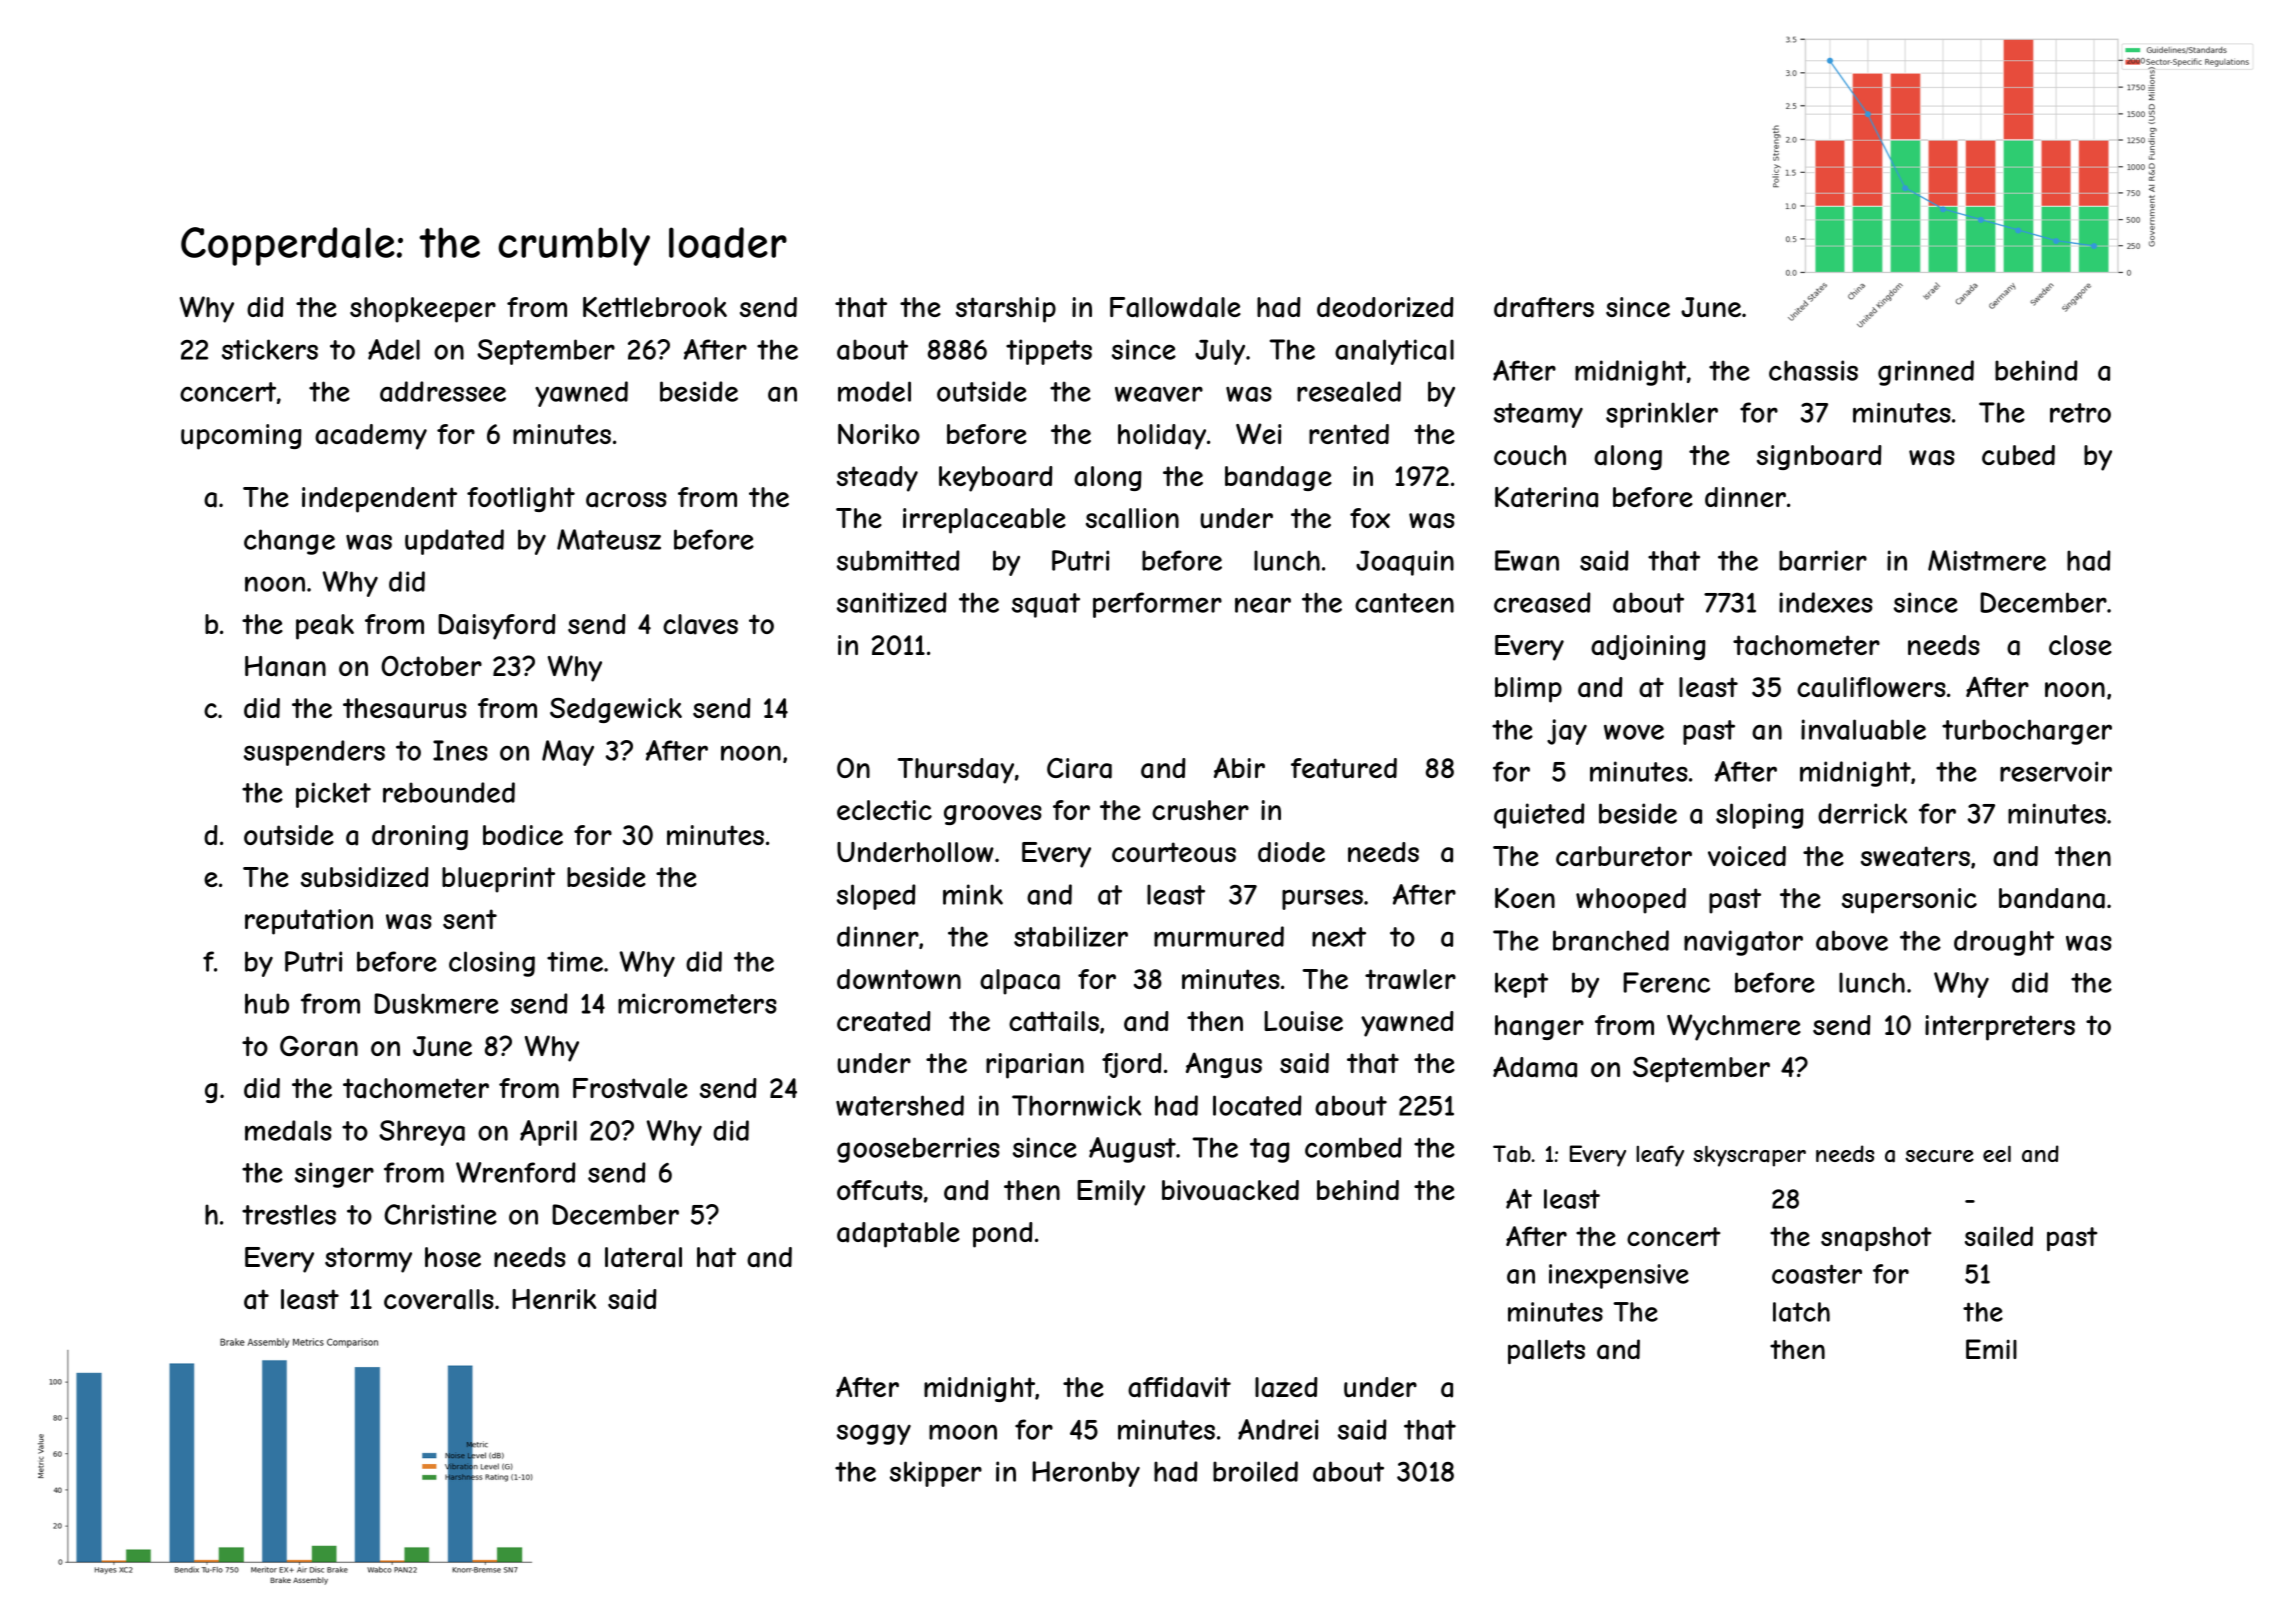 The image size is (2292, 1620). What do you see at coordinates (655, 307) in the page?
I see `Kettlebrook` at bounding box center [655, 307].
